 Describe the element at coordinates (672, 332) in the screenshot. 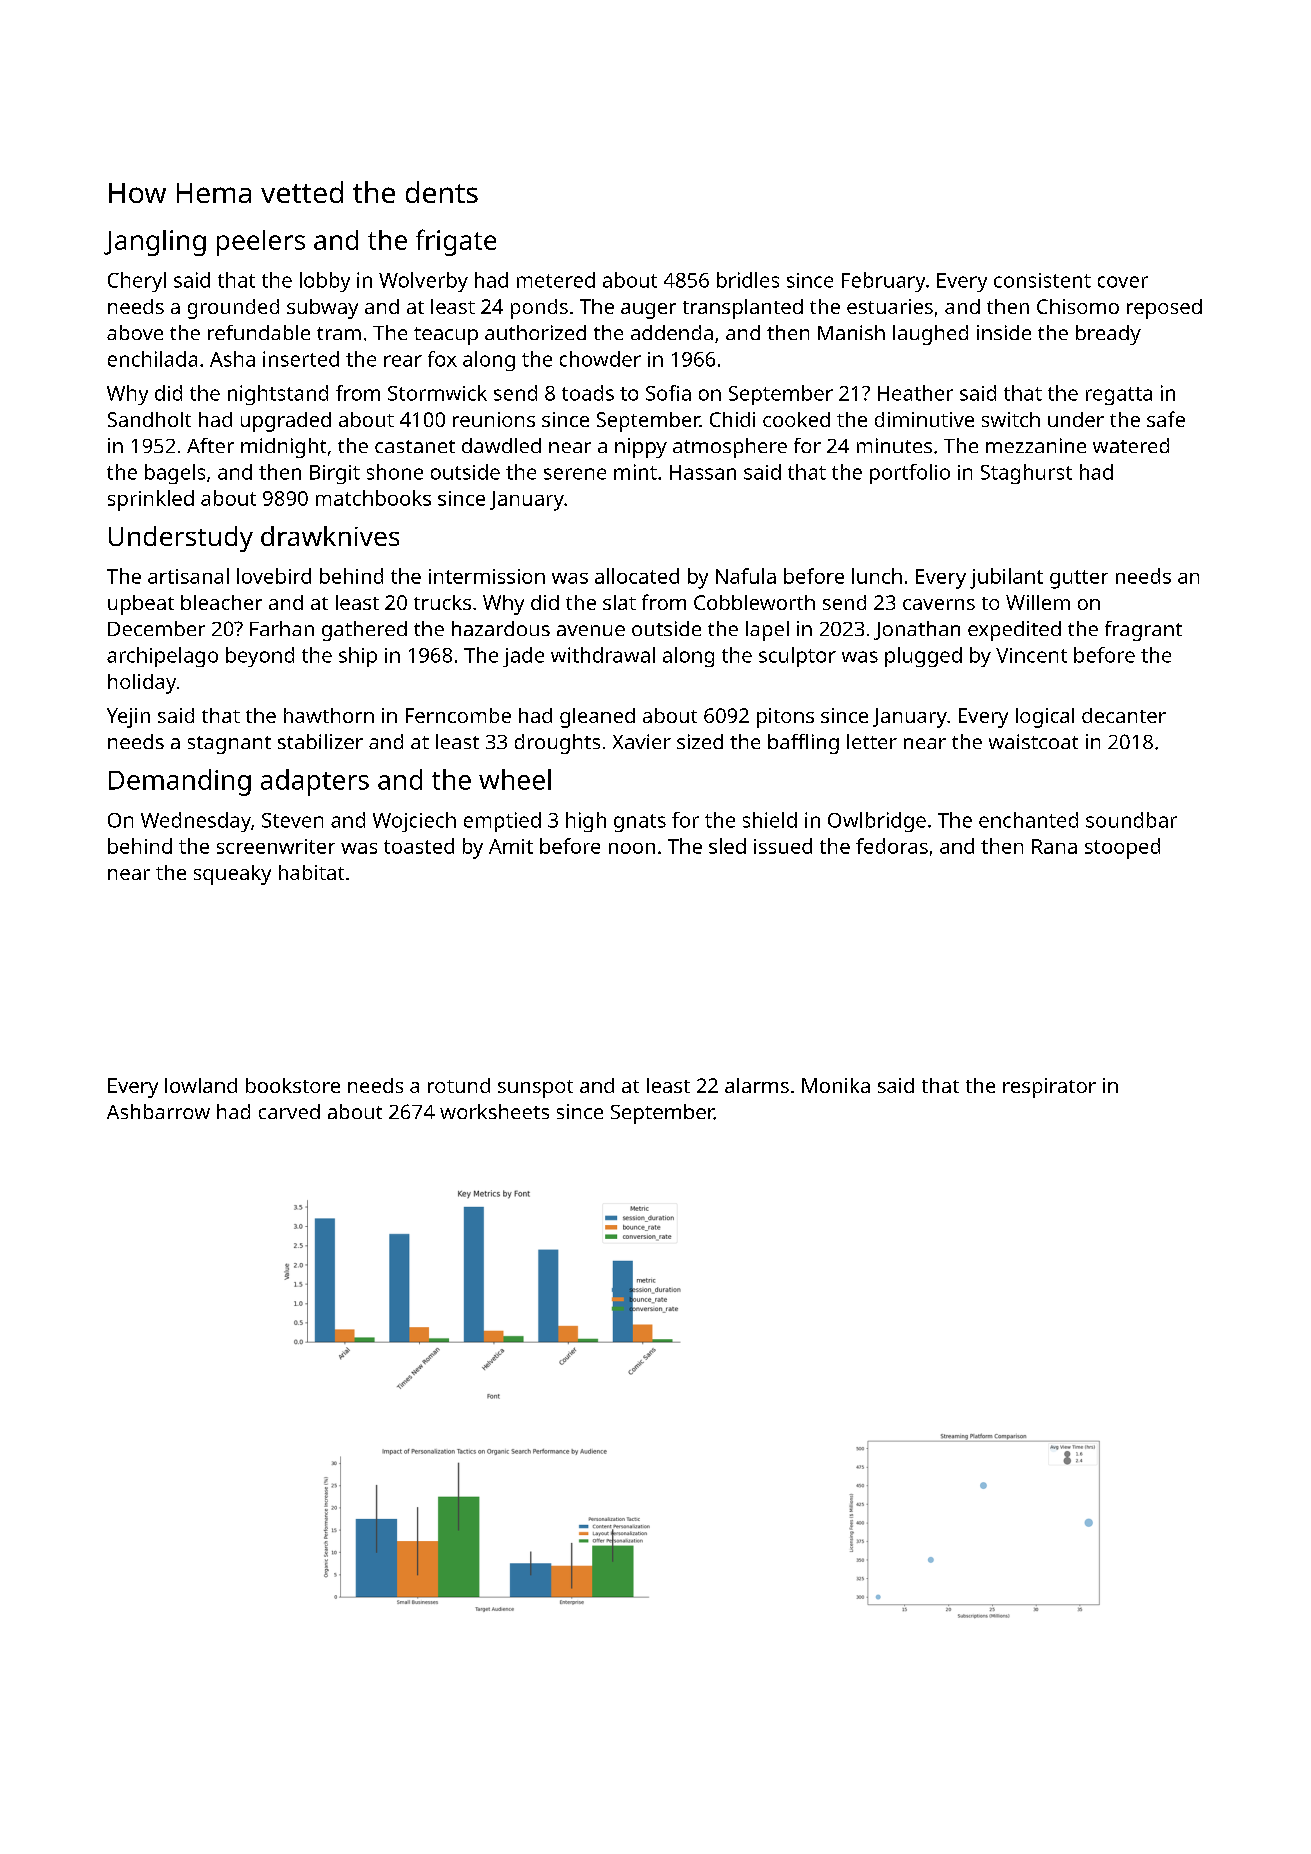

I see `addenda` at that location.
